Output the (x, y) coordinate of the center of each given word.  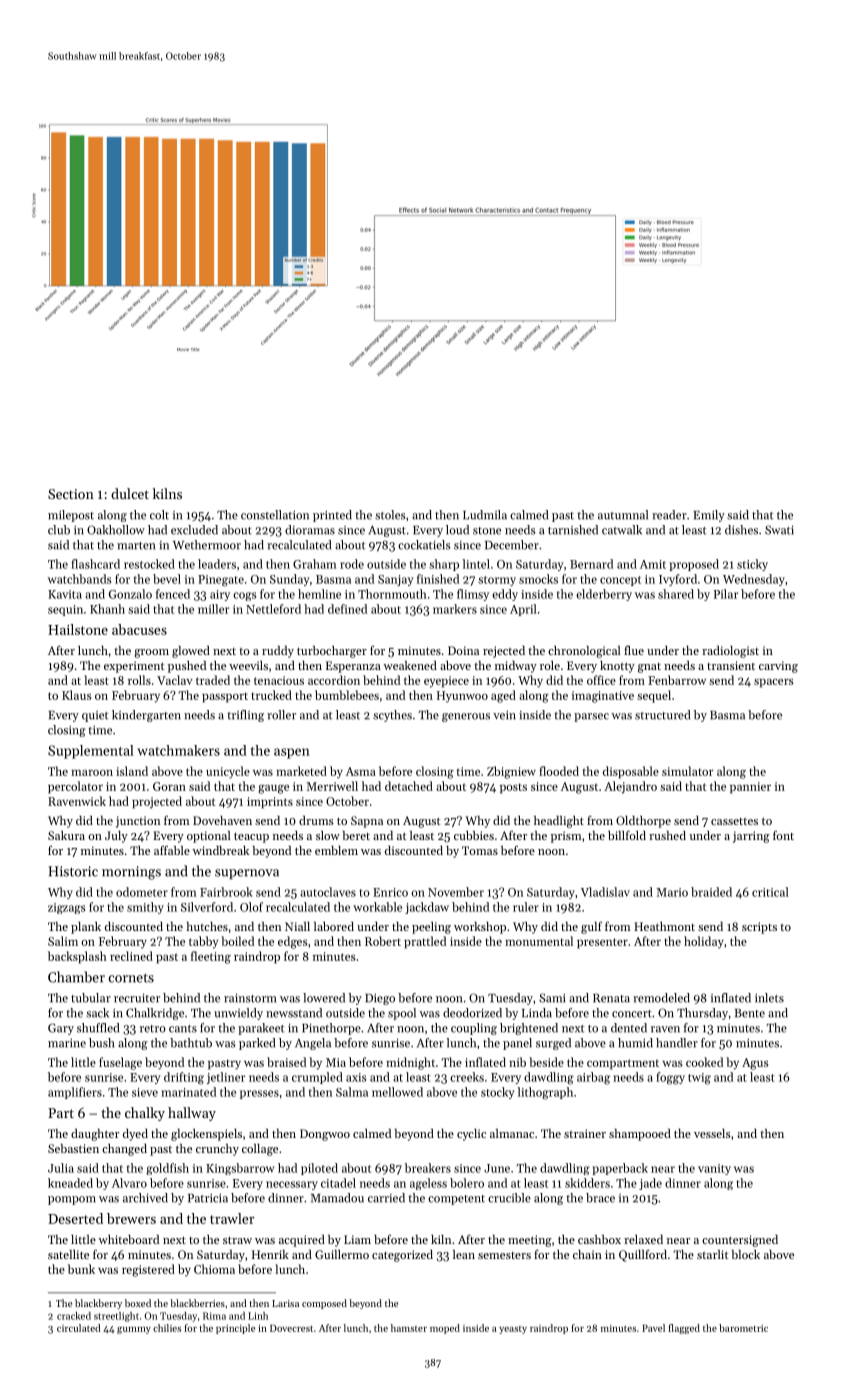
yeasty (513, 1330)
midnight (410, 1063)
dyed (135, 1135)
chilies (167, 1328)
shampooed (640, 1135)
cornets (131, 978)
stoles (390, 515)
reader (669, 515)
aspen (292, 753)
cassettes (734, 821)
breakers (428, 1168)
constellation (275, 515)
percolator (75, 787)
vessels (712, 1133)
